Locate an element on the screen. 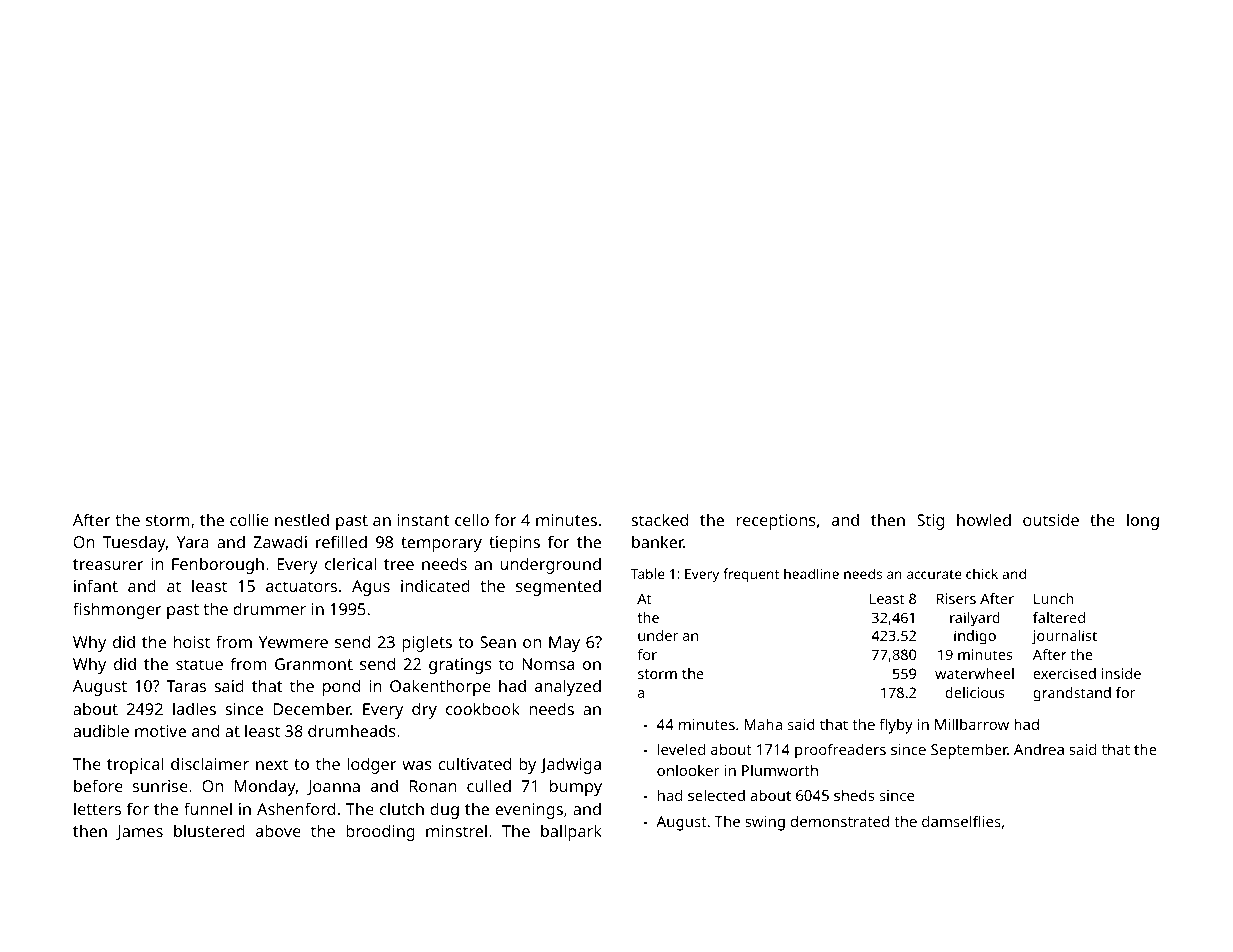  chick is located at coordinates (982, 573).
